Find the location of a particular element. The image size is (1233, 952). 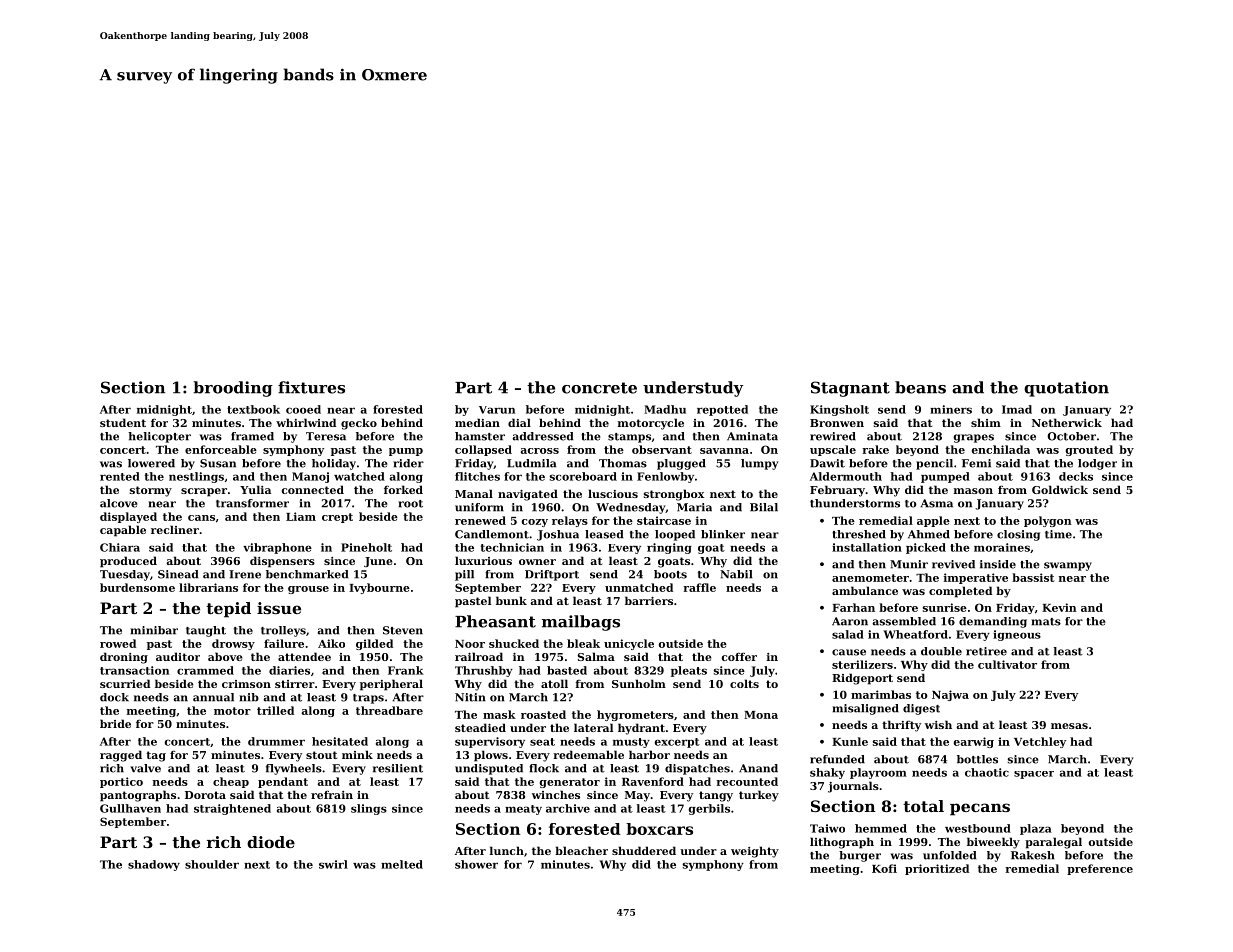

threshed is located at coordinates (859, 534).
